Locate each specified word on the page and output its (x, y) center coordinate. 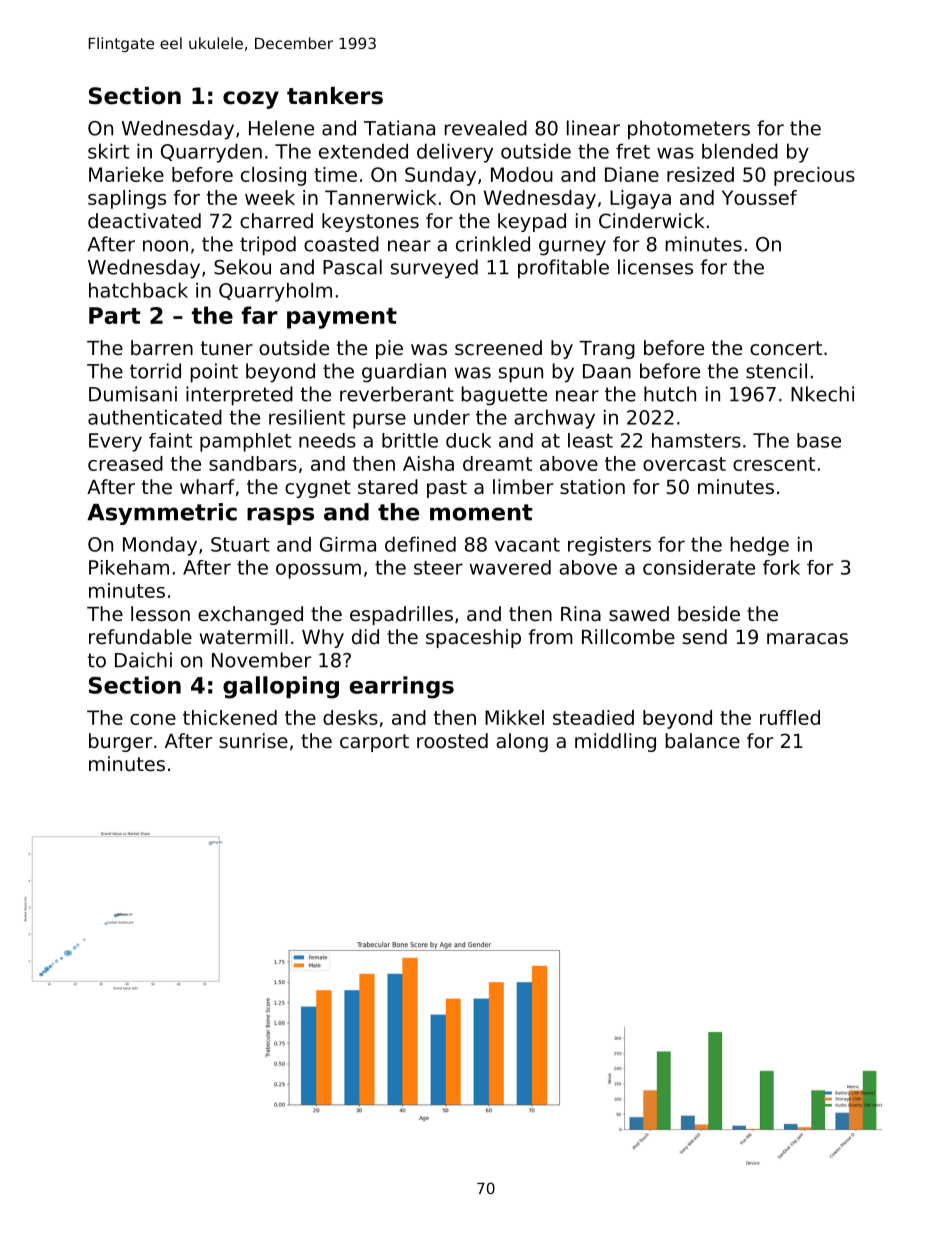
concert (786, 348)
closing (273, 176)
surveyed (434, 269)
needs (327, 440)
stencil (776, 371)
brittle (410, 440)
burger (120, 742)
